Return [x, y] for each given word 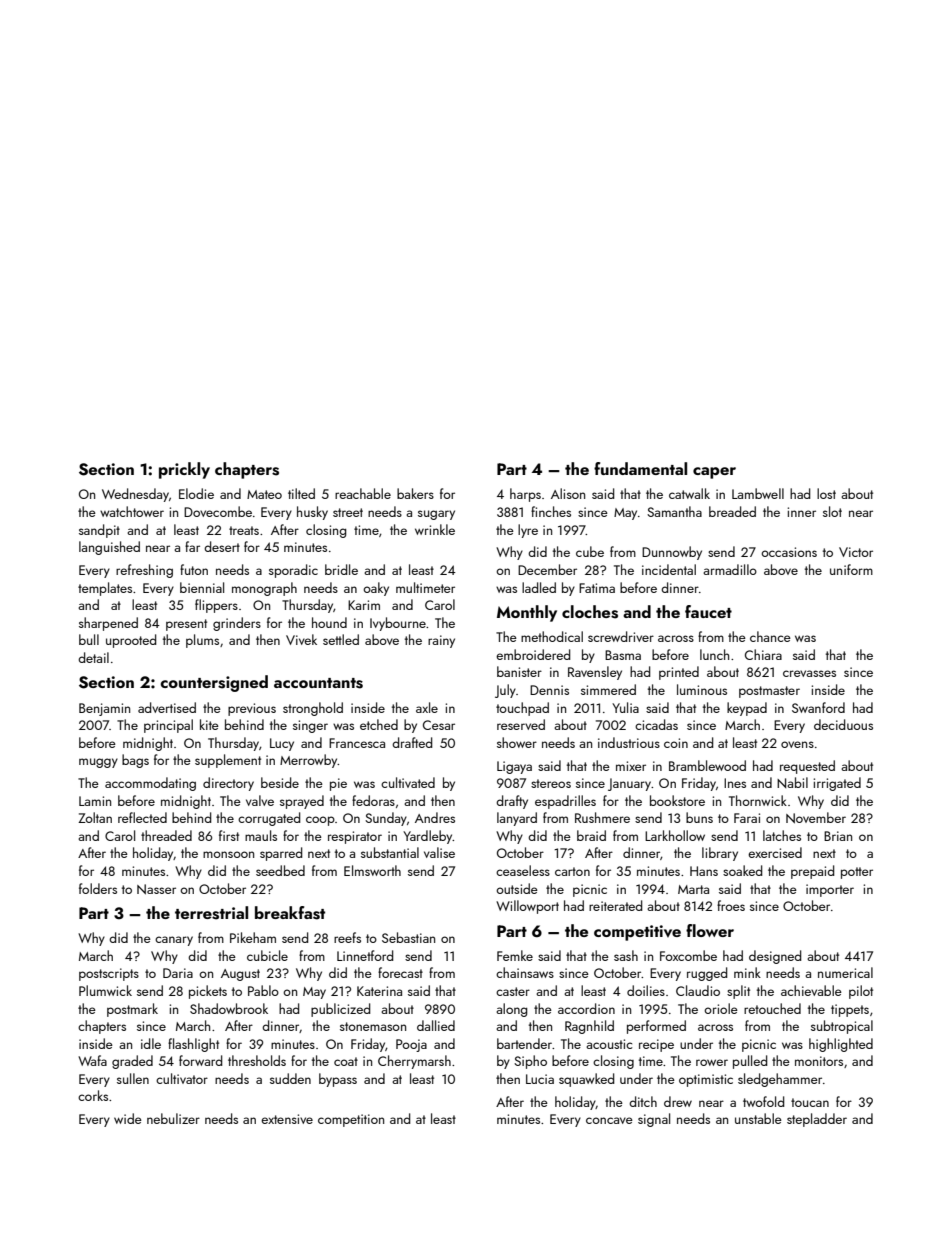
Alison [568, 493]
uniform [851, 569]
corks [93, 1095]
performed [656, 1027]
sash [626, 955]
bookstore [677, 800]
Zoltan [95, 817]
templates [105, 589]
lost [826, 493]
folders [98, 888]
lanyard [517, 819]
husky [312, 513]
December [547, 569]
